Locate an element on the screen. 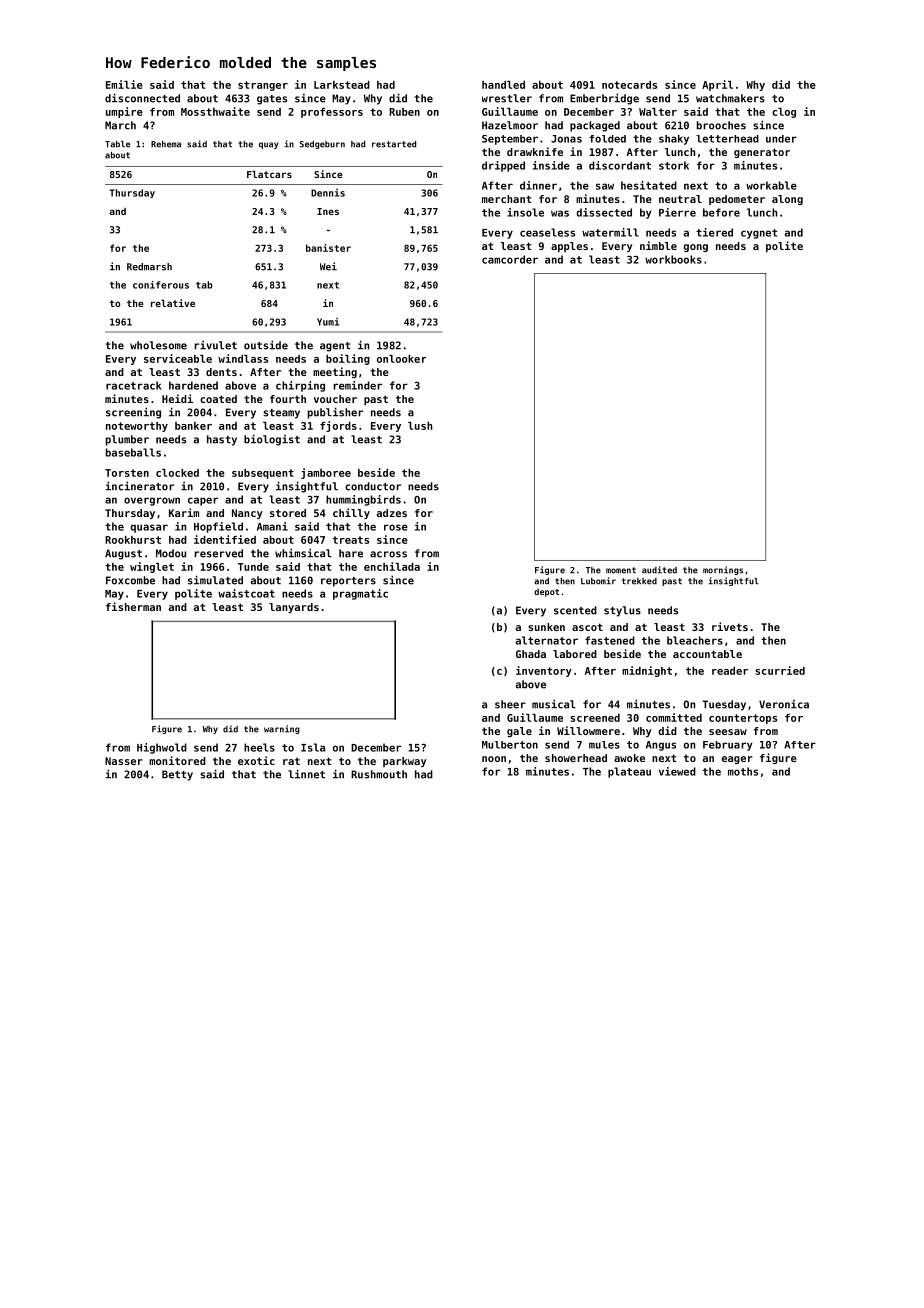 This screenshot has width=924, height=1308. lush is located at coordinates (420, 426).
